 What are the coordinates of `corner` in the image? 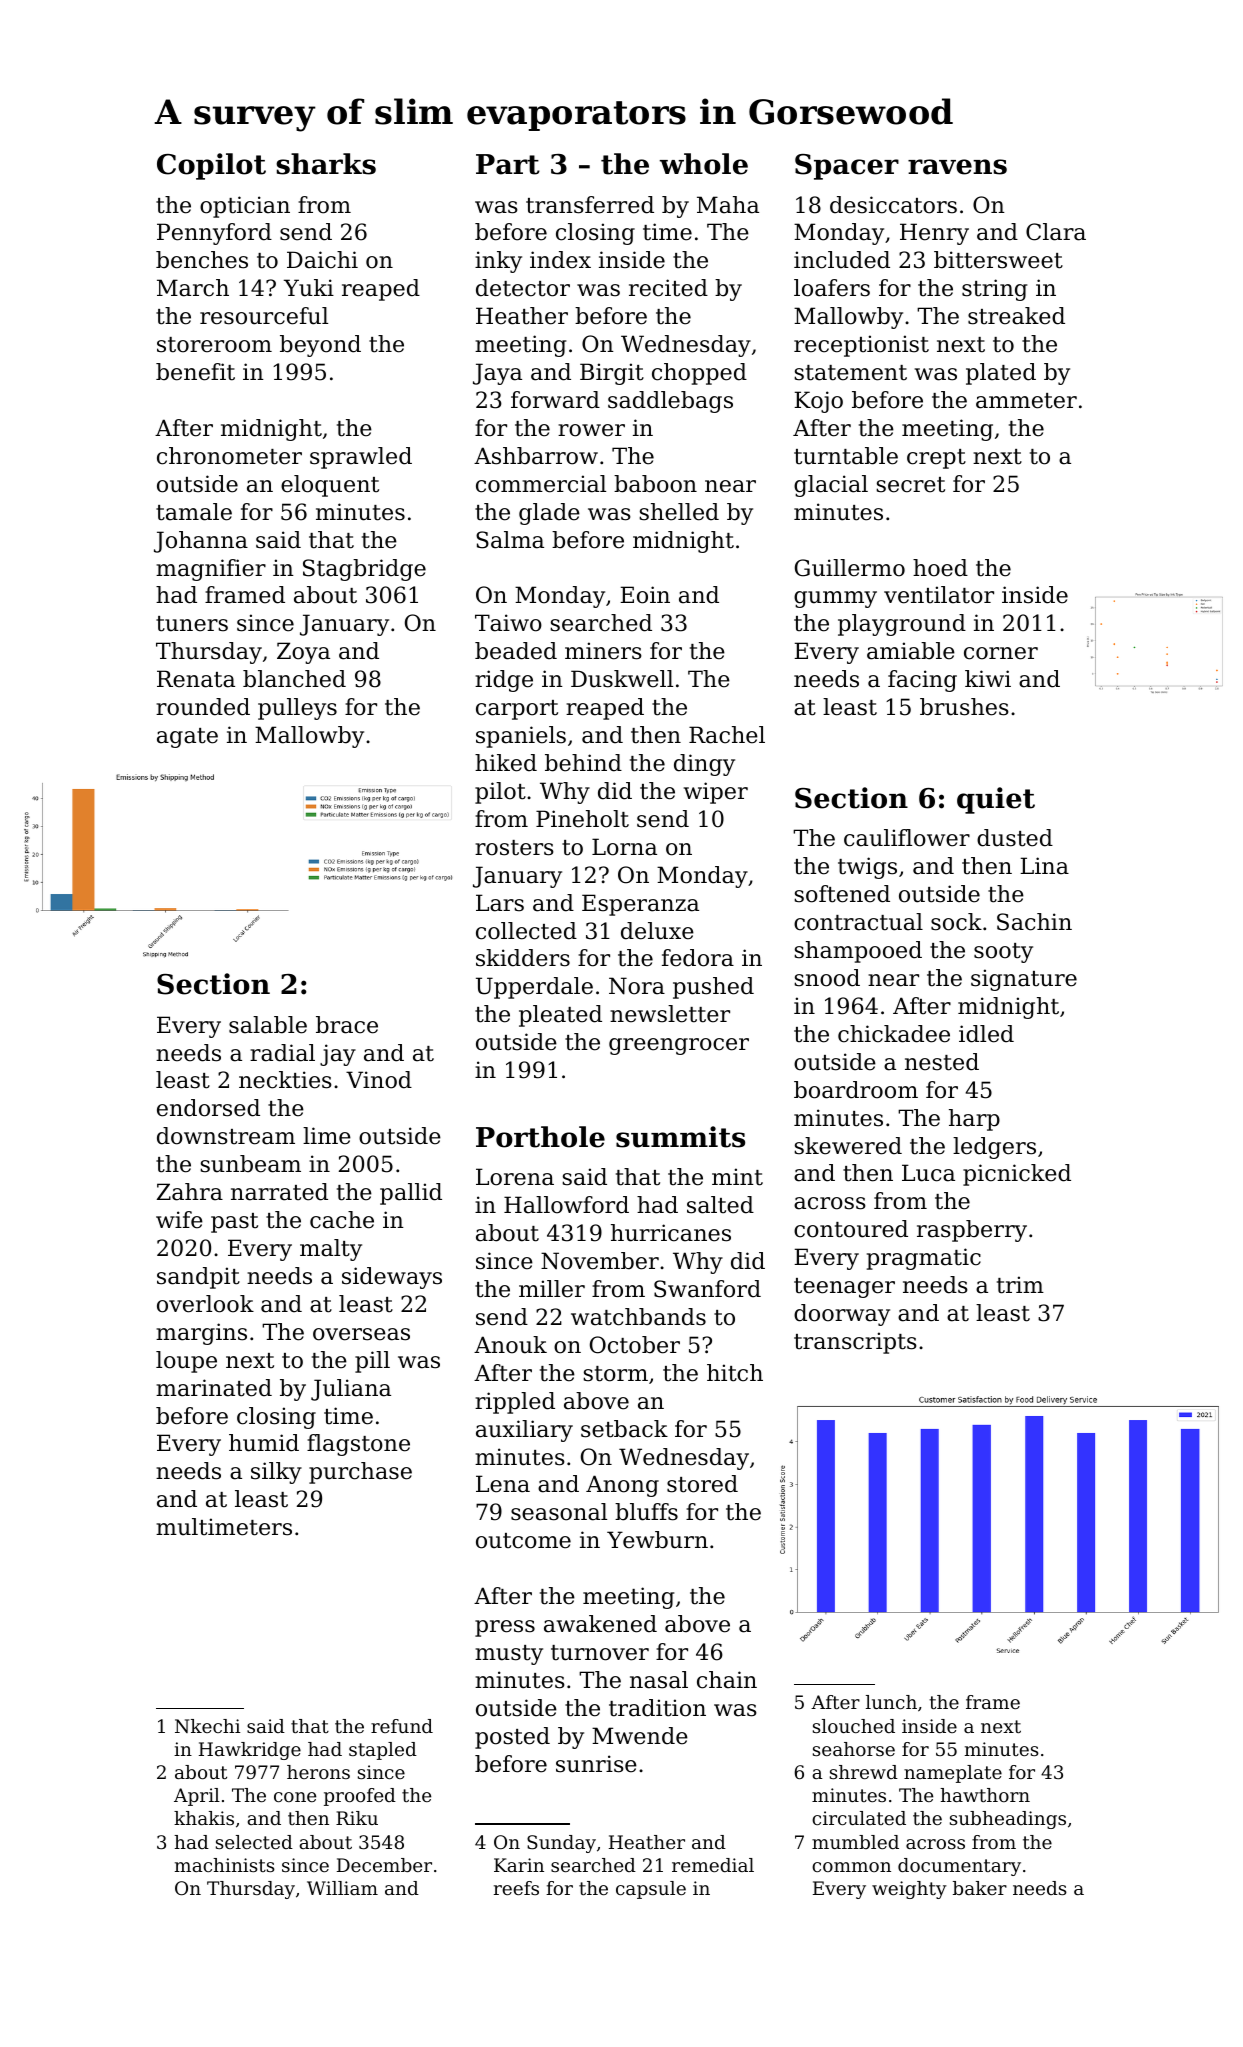 It's located at (1001, 653).
